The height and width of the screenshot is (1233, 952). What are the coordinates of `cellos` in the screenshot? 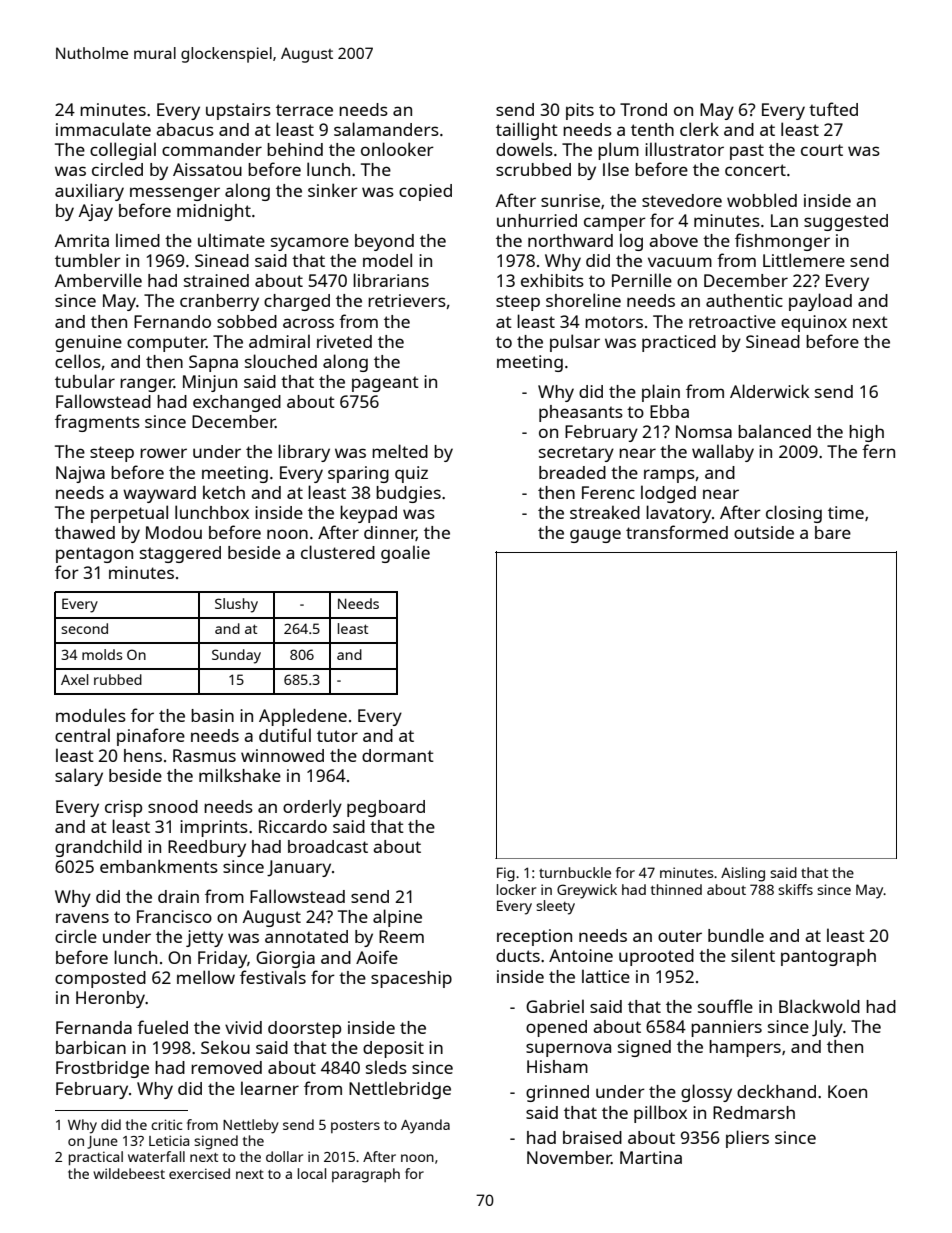 It's located at (78, 361).
